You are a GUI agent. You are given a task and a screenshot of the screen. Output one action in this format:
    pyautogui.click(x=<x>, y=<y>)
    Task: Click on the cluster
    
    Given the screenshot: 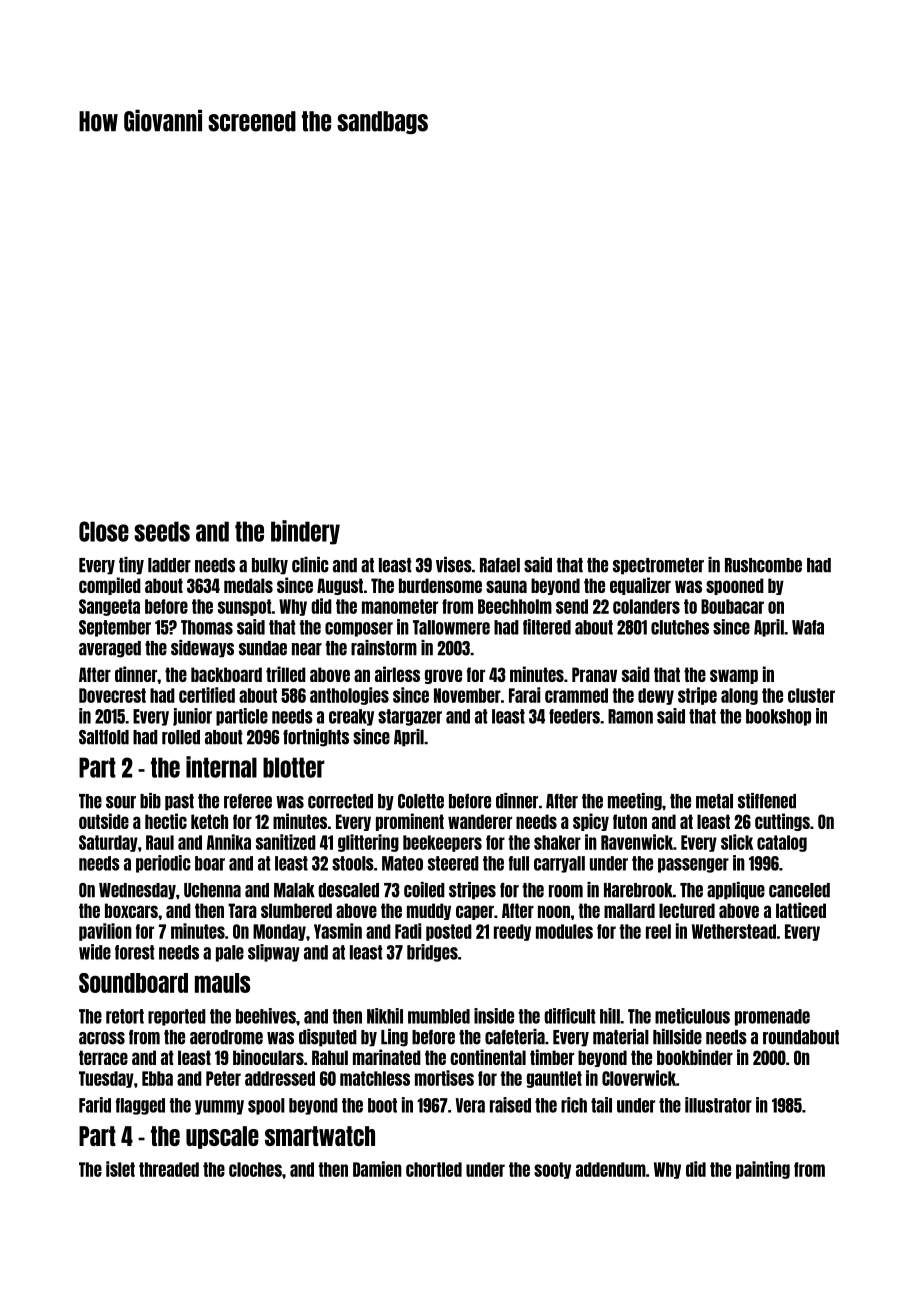 What is the action you would take?
    pyautogui.click(x=811, y=695)
